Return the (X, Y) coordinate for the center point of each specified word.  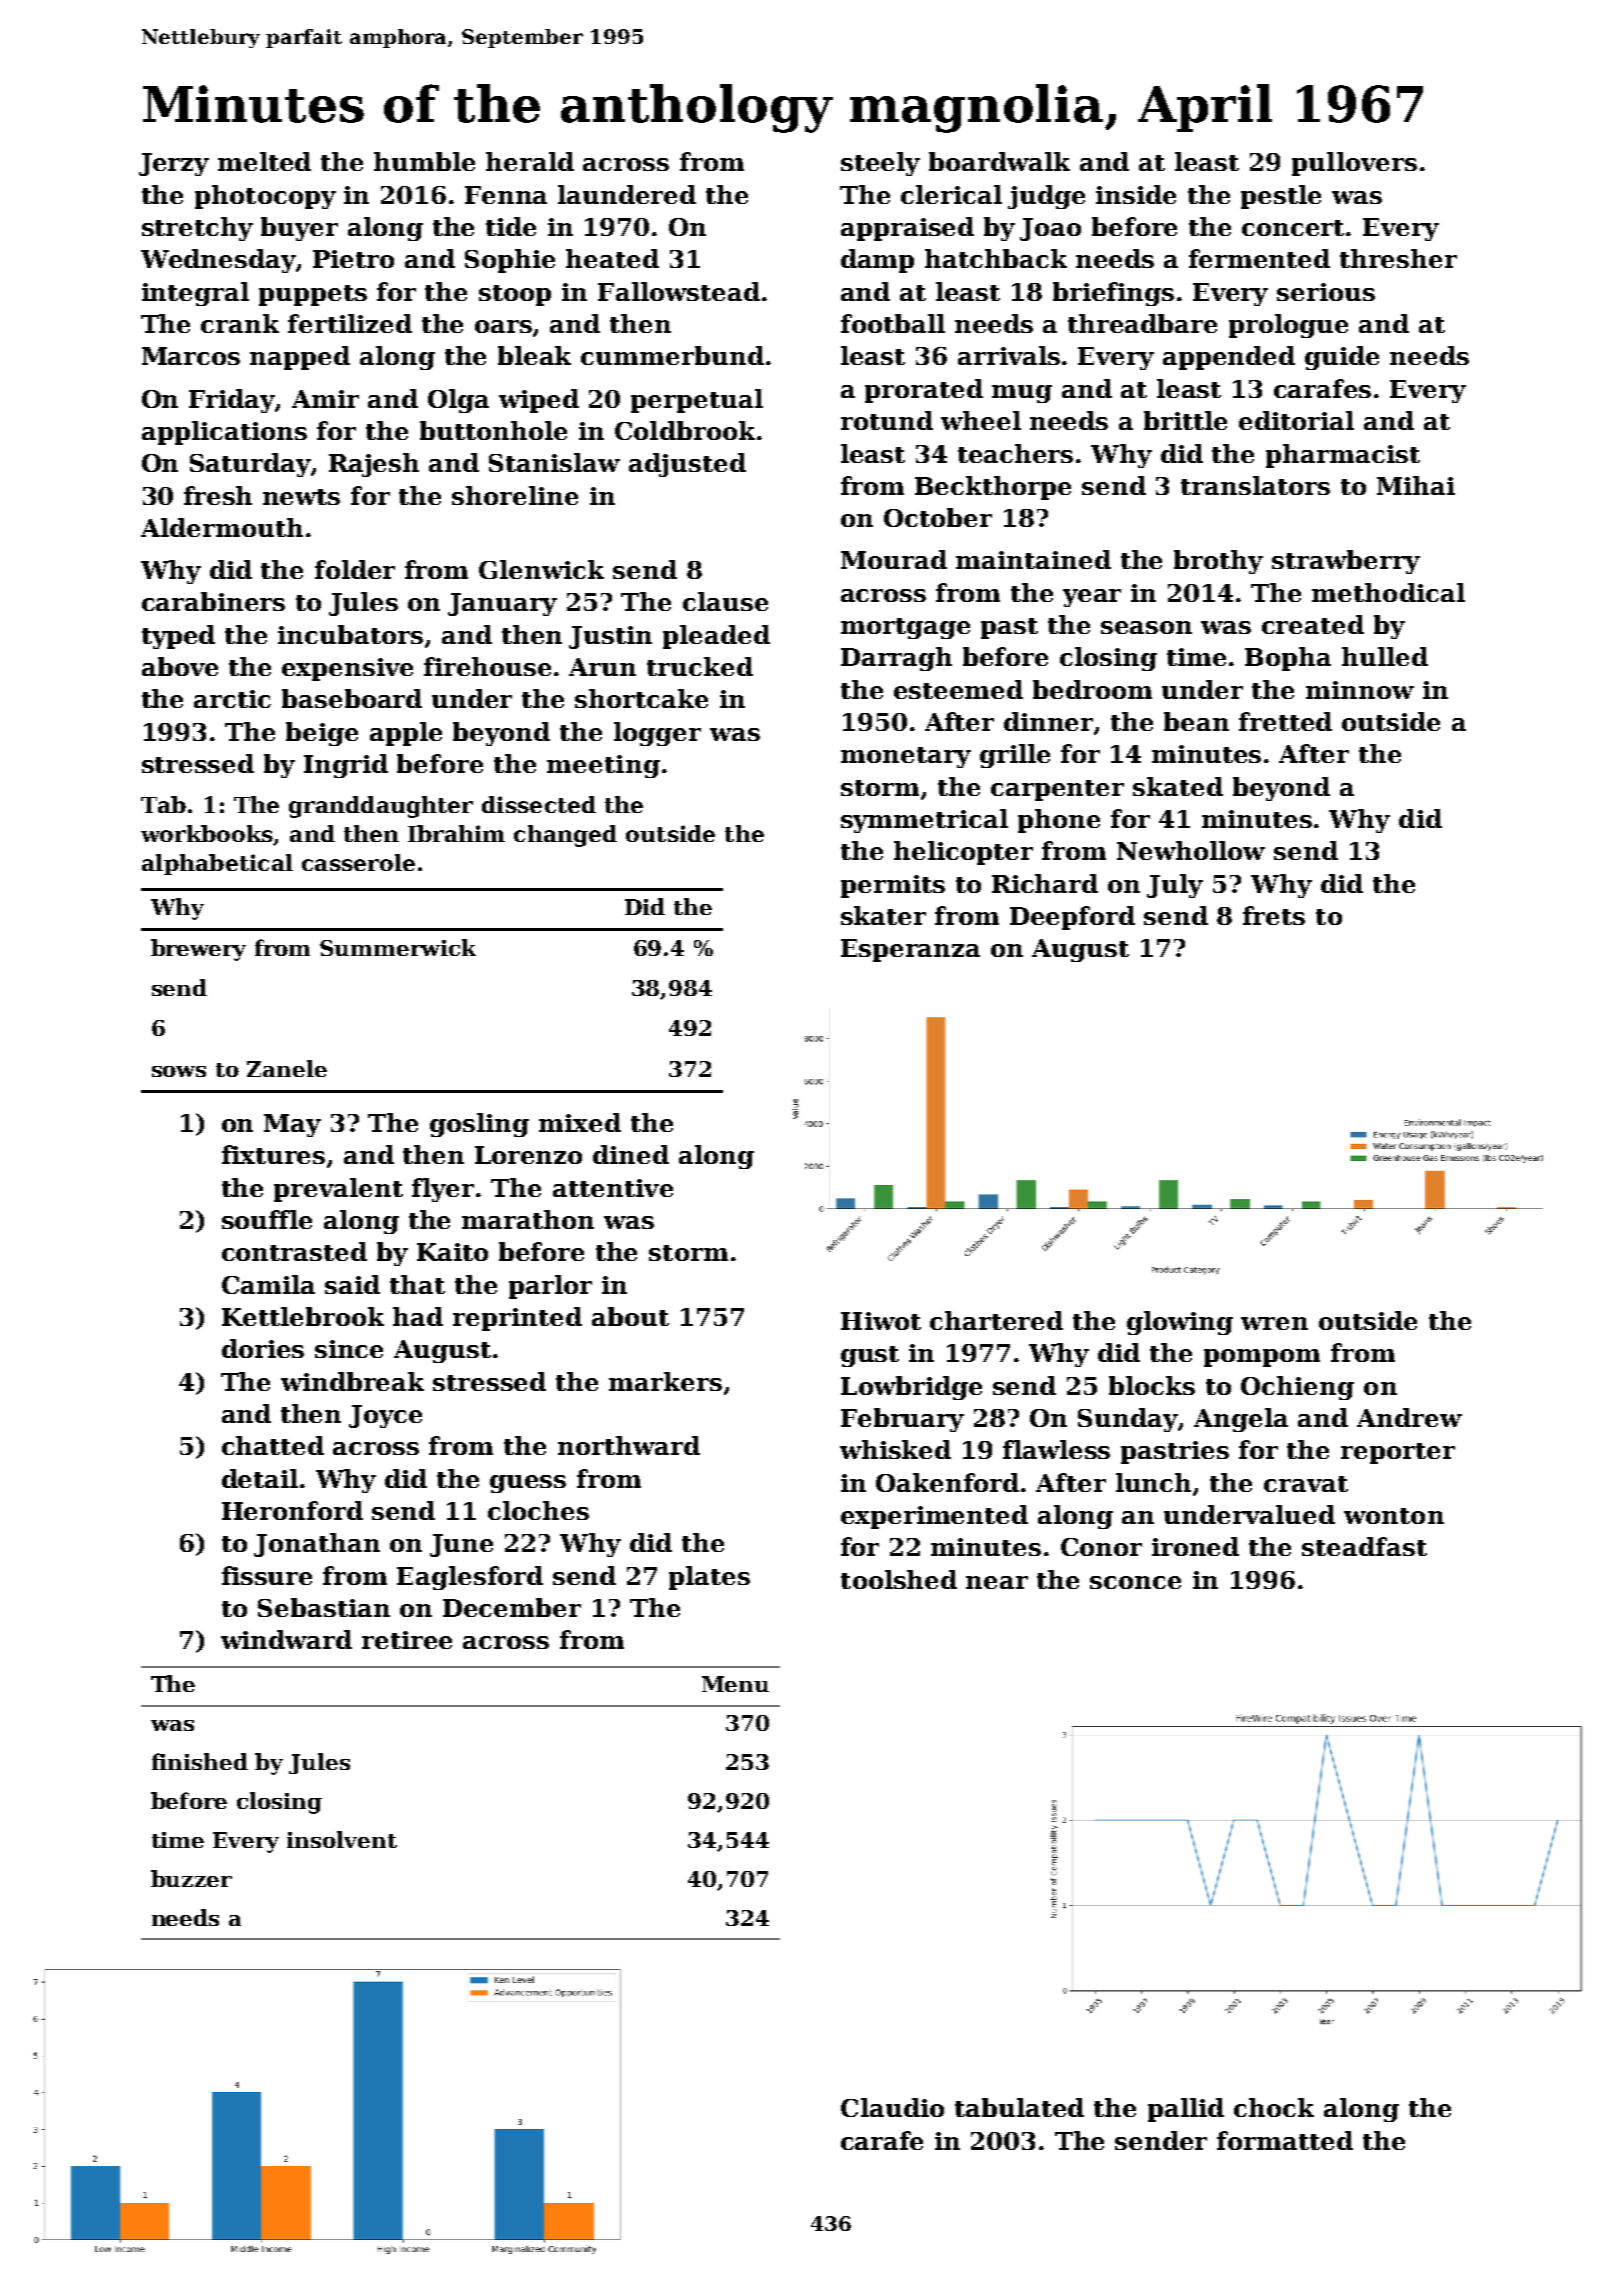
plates (709, 1578)
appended (1229, 358)
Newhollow (1191, 850)
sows (179, 1071)
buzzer (191, 1878)
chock (1274, 2107)
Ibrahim (456, 833)
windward (286, 1639)
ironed (1195, 1546)
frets (1274, 915)
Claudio (892, 2107)
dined (631, 1154)
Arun (602, 667)
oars (503, 326)
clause (725, 601)
